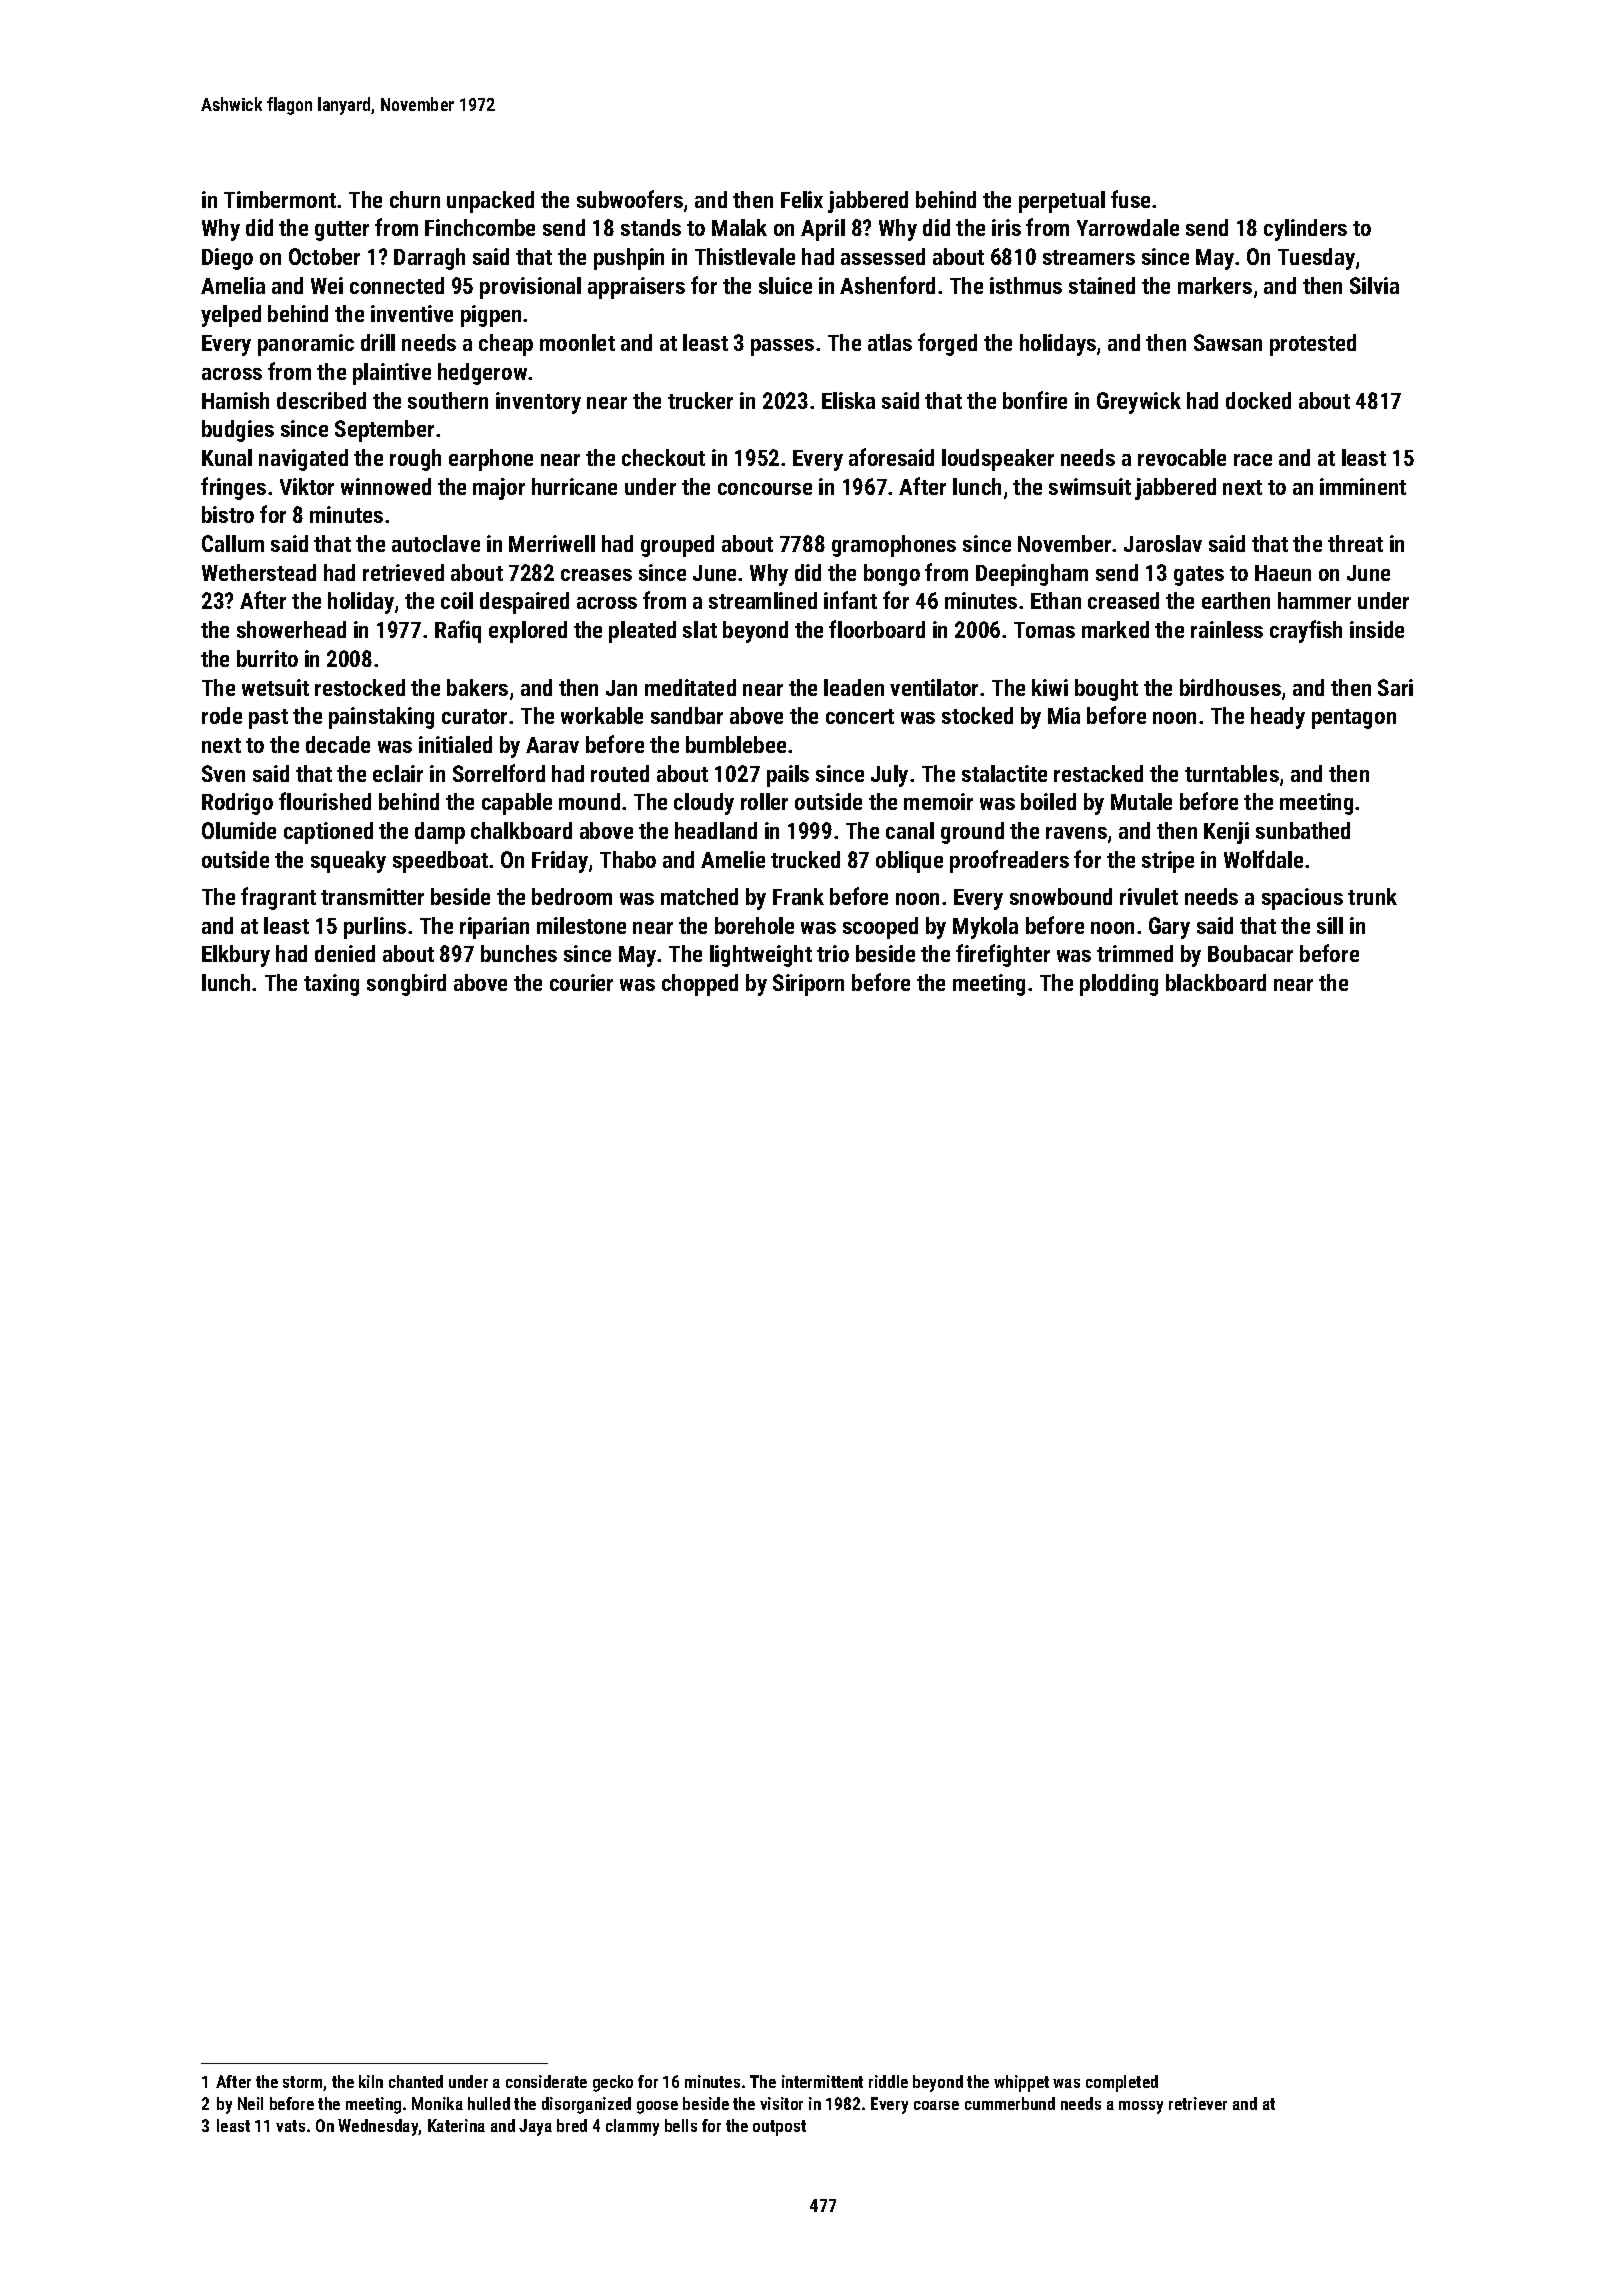  What do you see at coordinates (1182, 457) in the document?
I see `revocable` at bounding box center [1182, 457].
